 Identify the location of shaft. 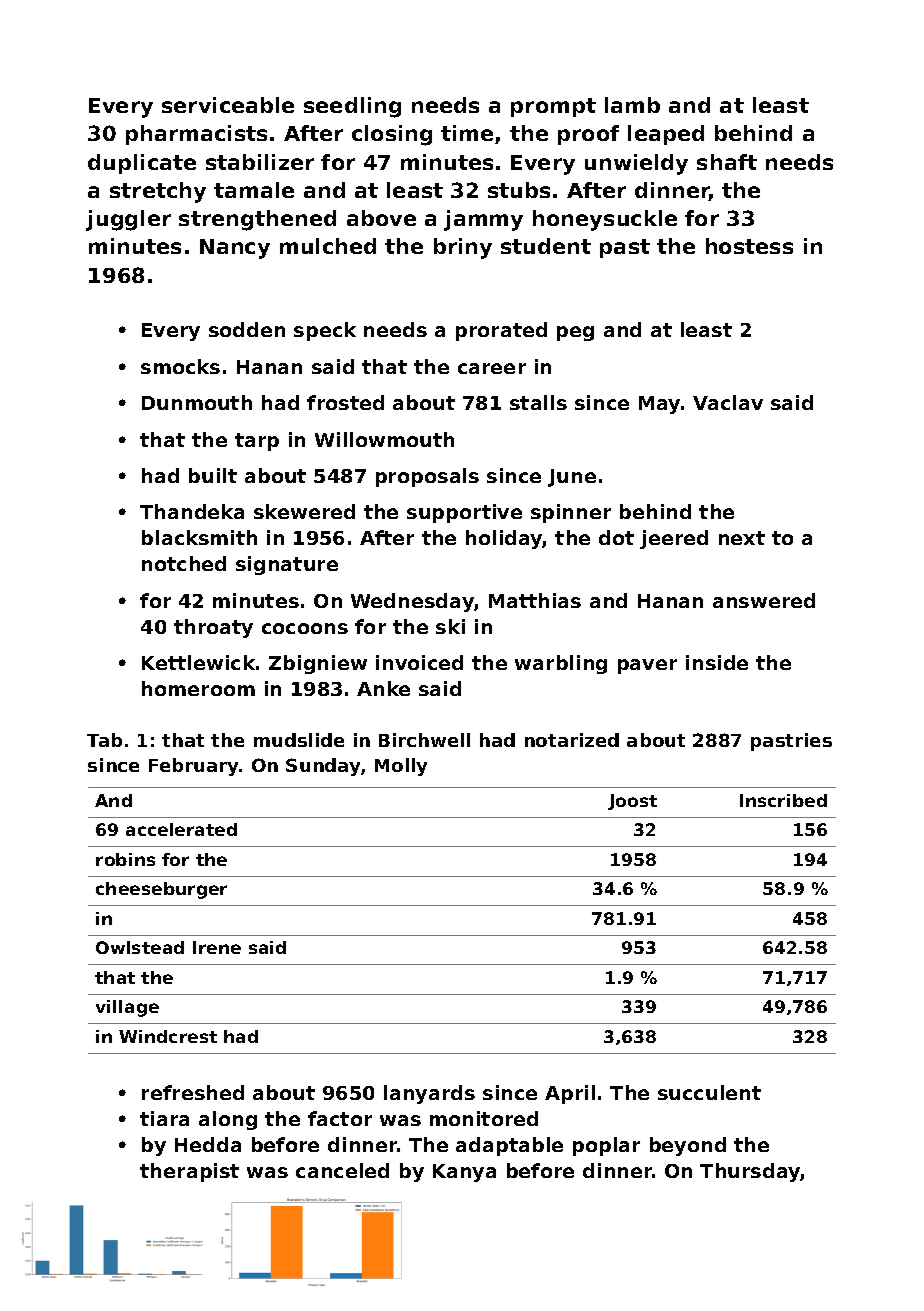
(727, 162).
